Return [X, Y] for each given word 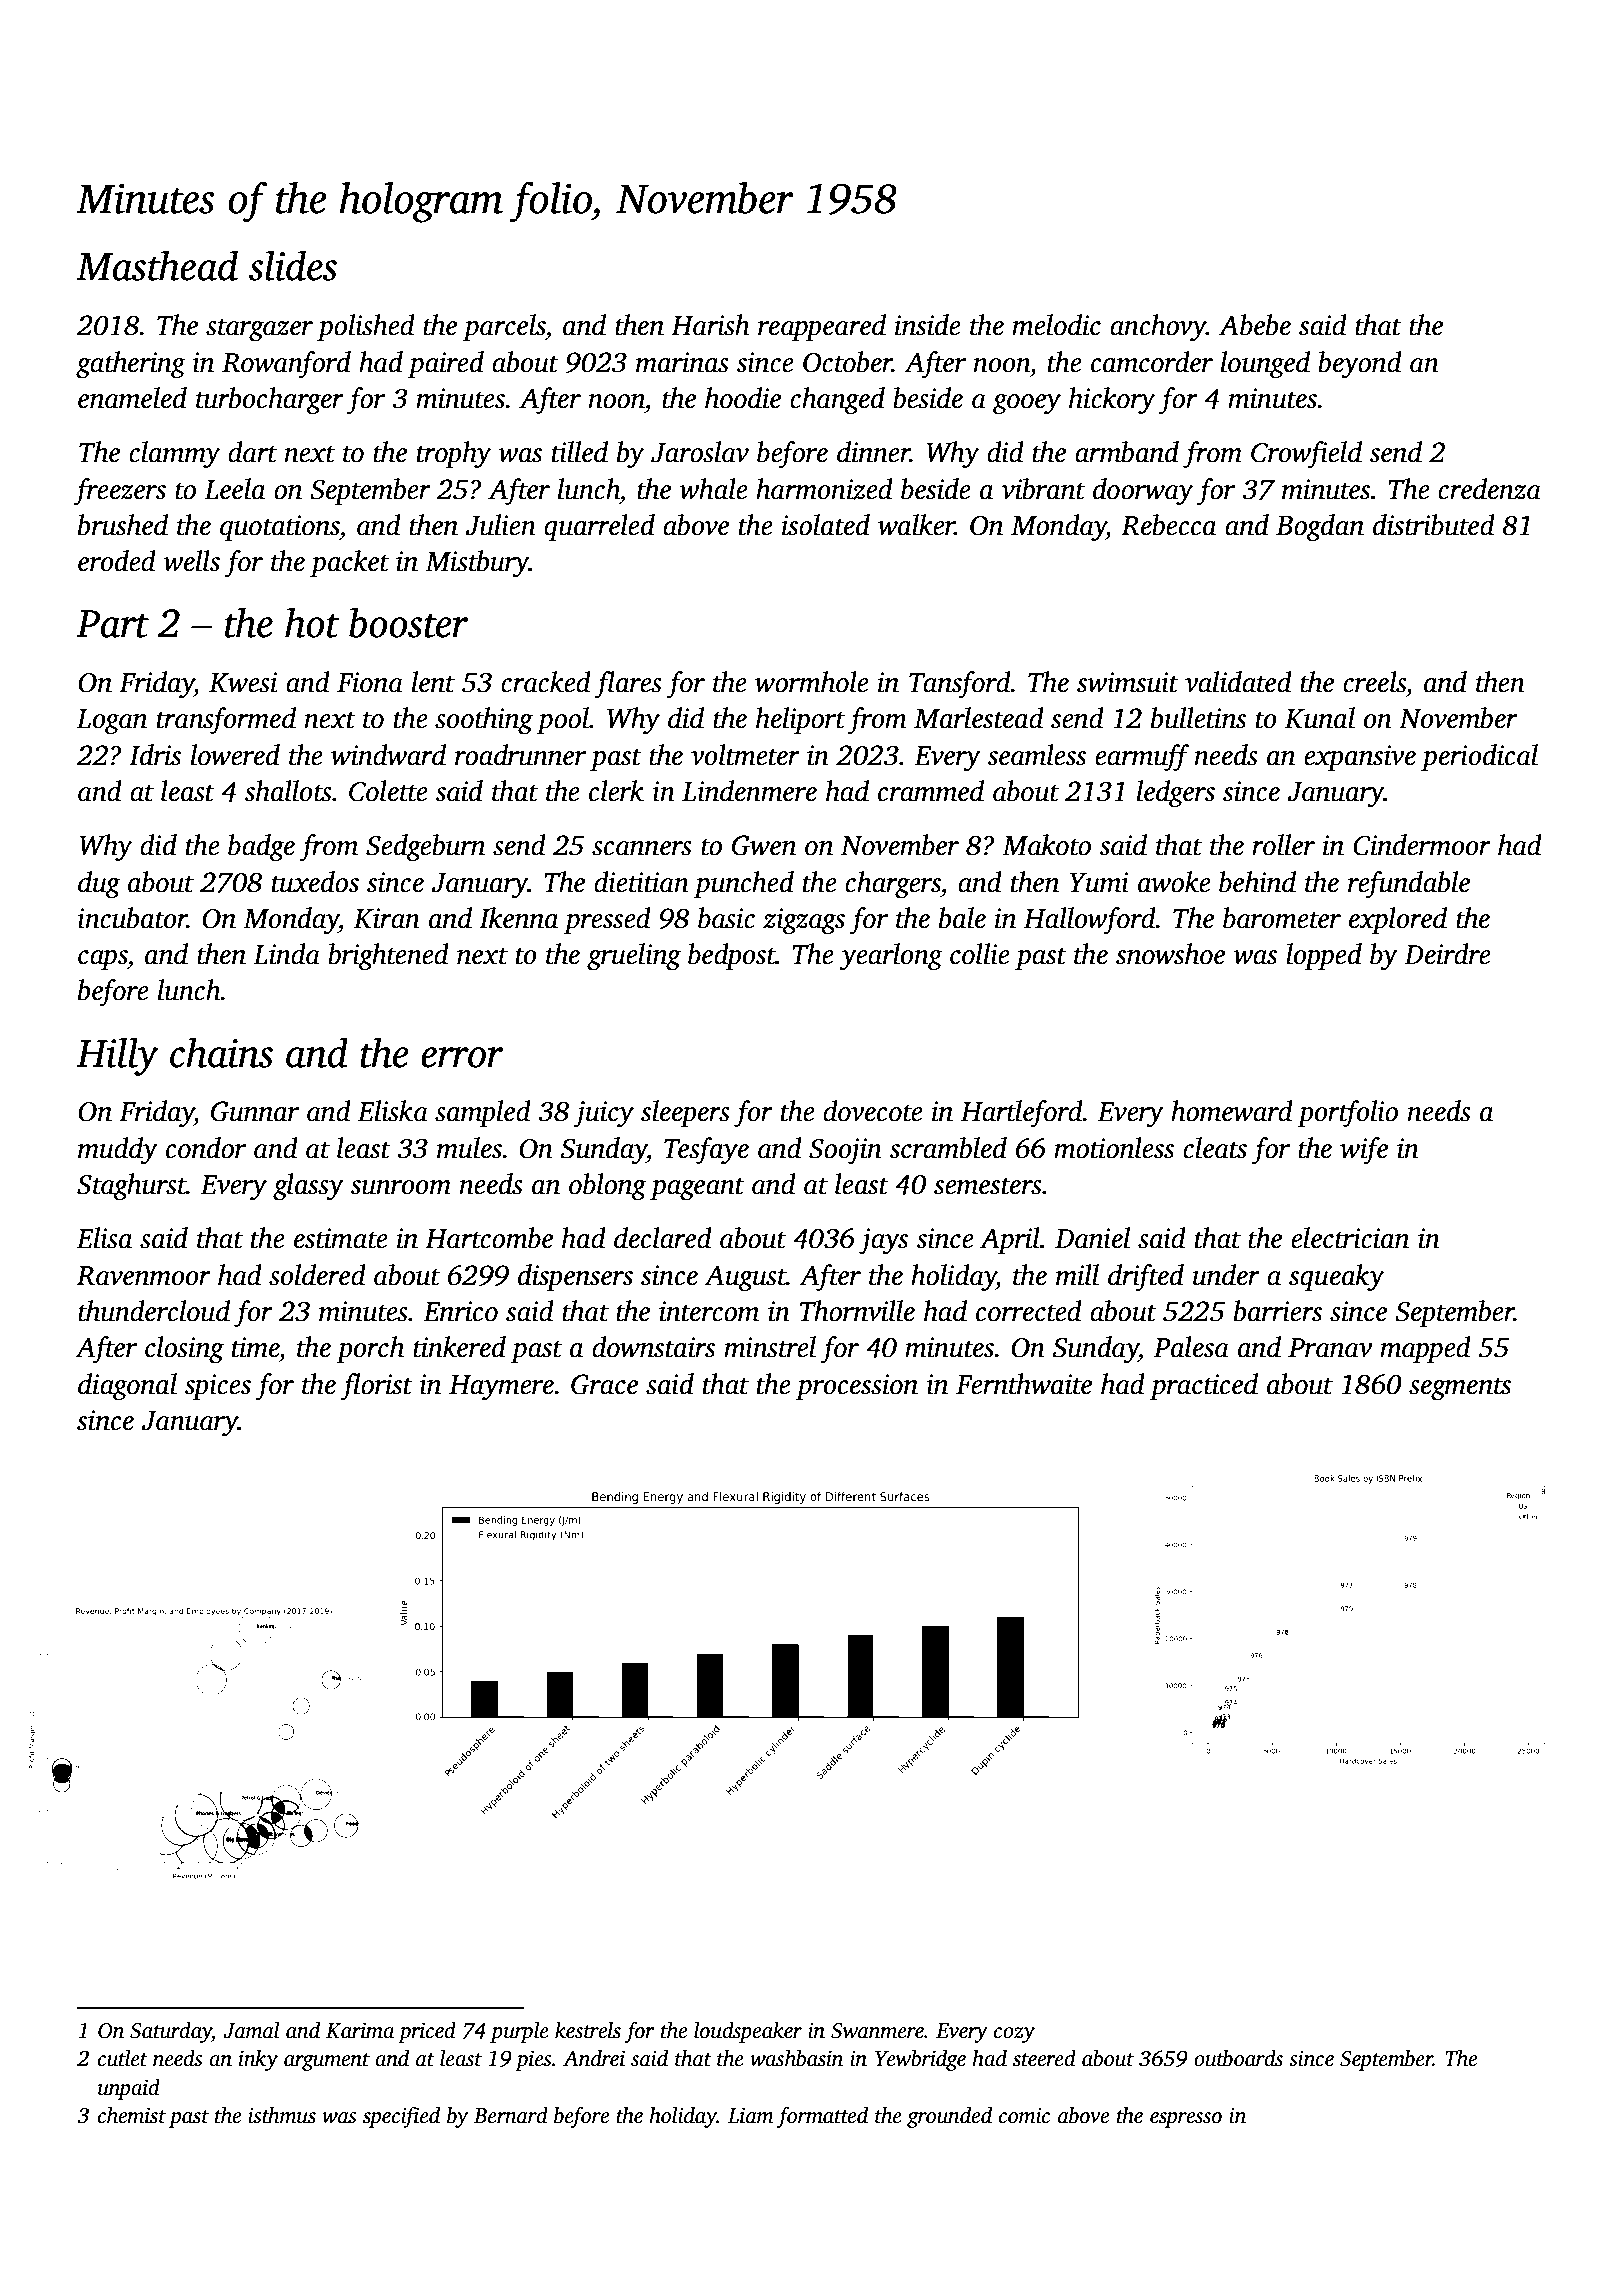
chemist [132, 2115]
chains [221, 1052]
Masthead [157, 265]
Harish [710, 325]
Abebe [1255, 325]
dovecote [873, 1111]
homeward [1232, 1111]
